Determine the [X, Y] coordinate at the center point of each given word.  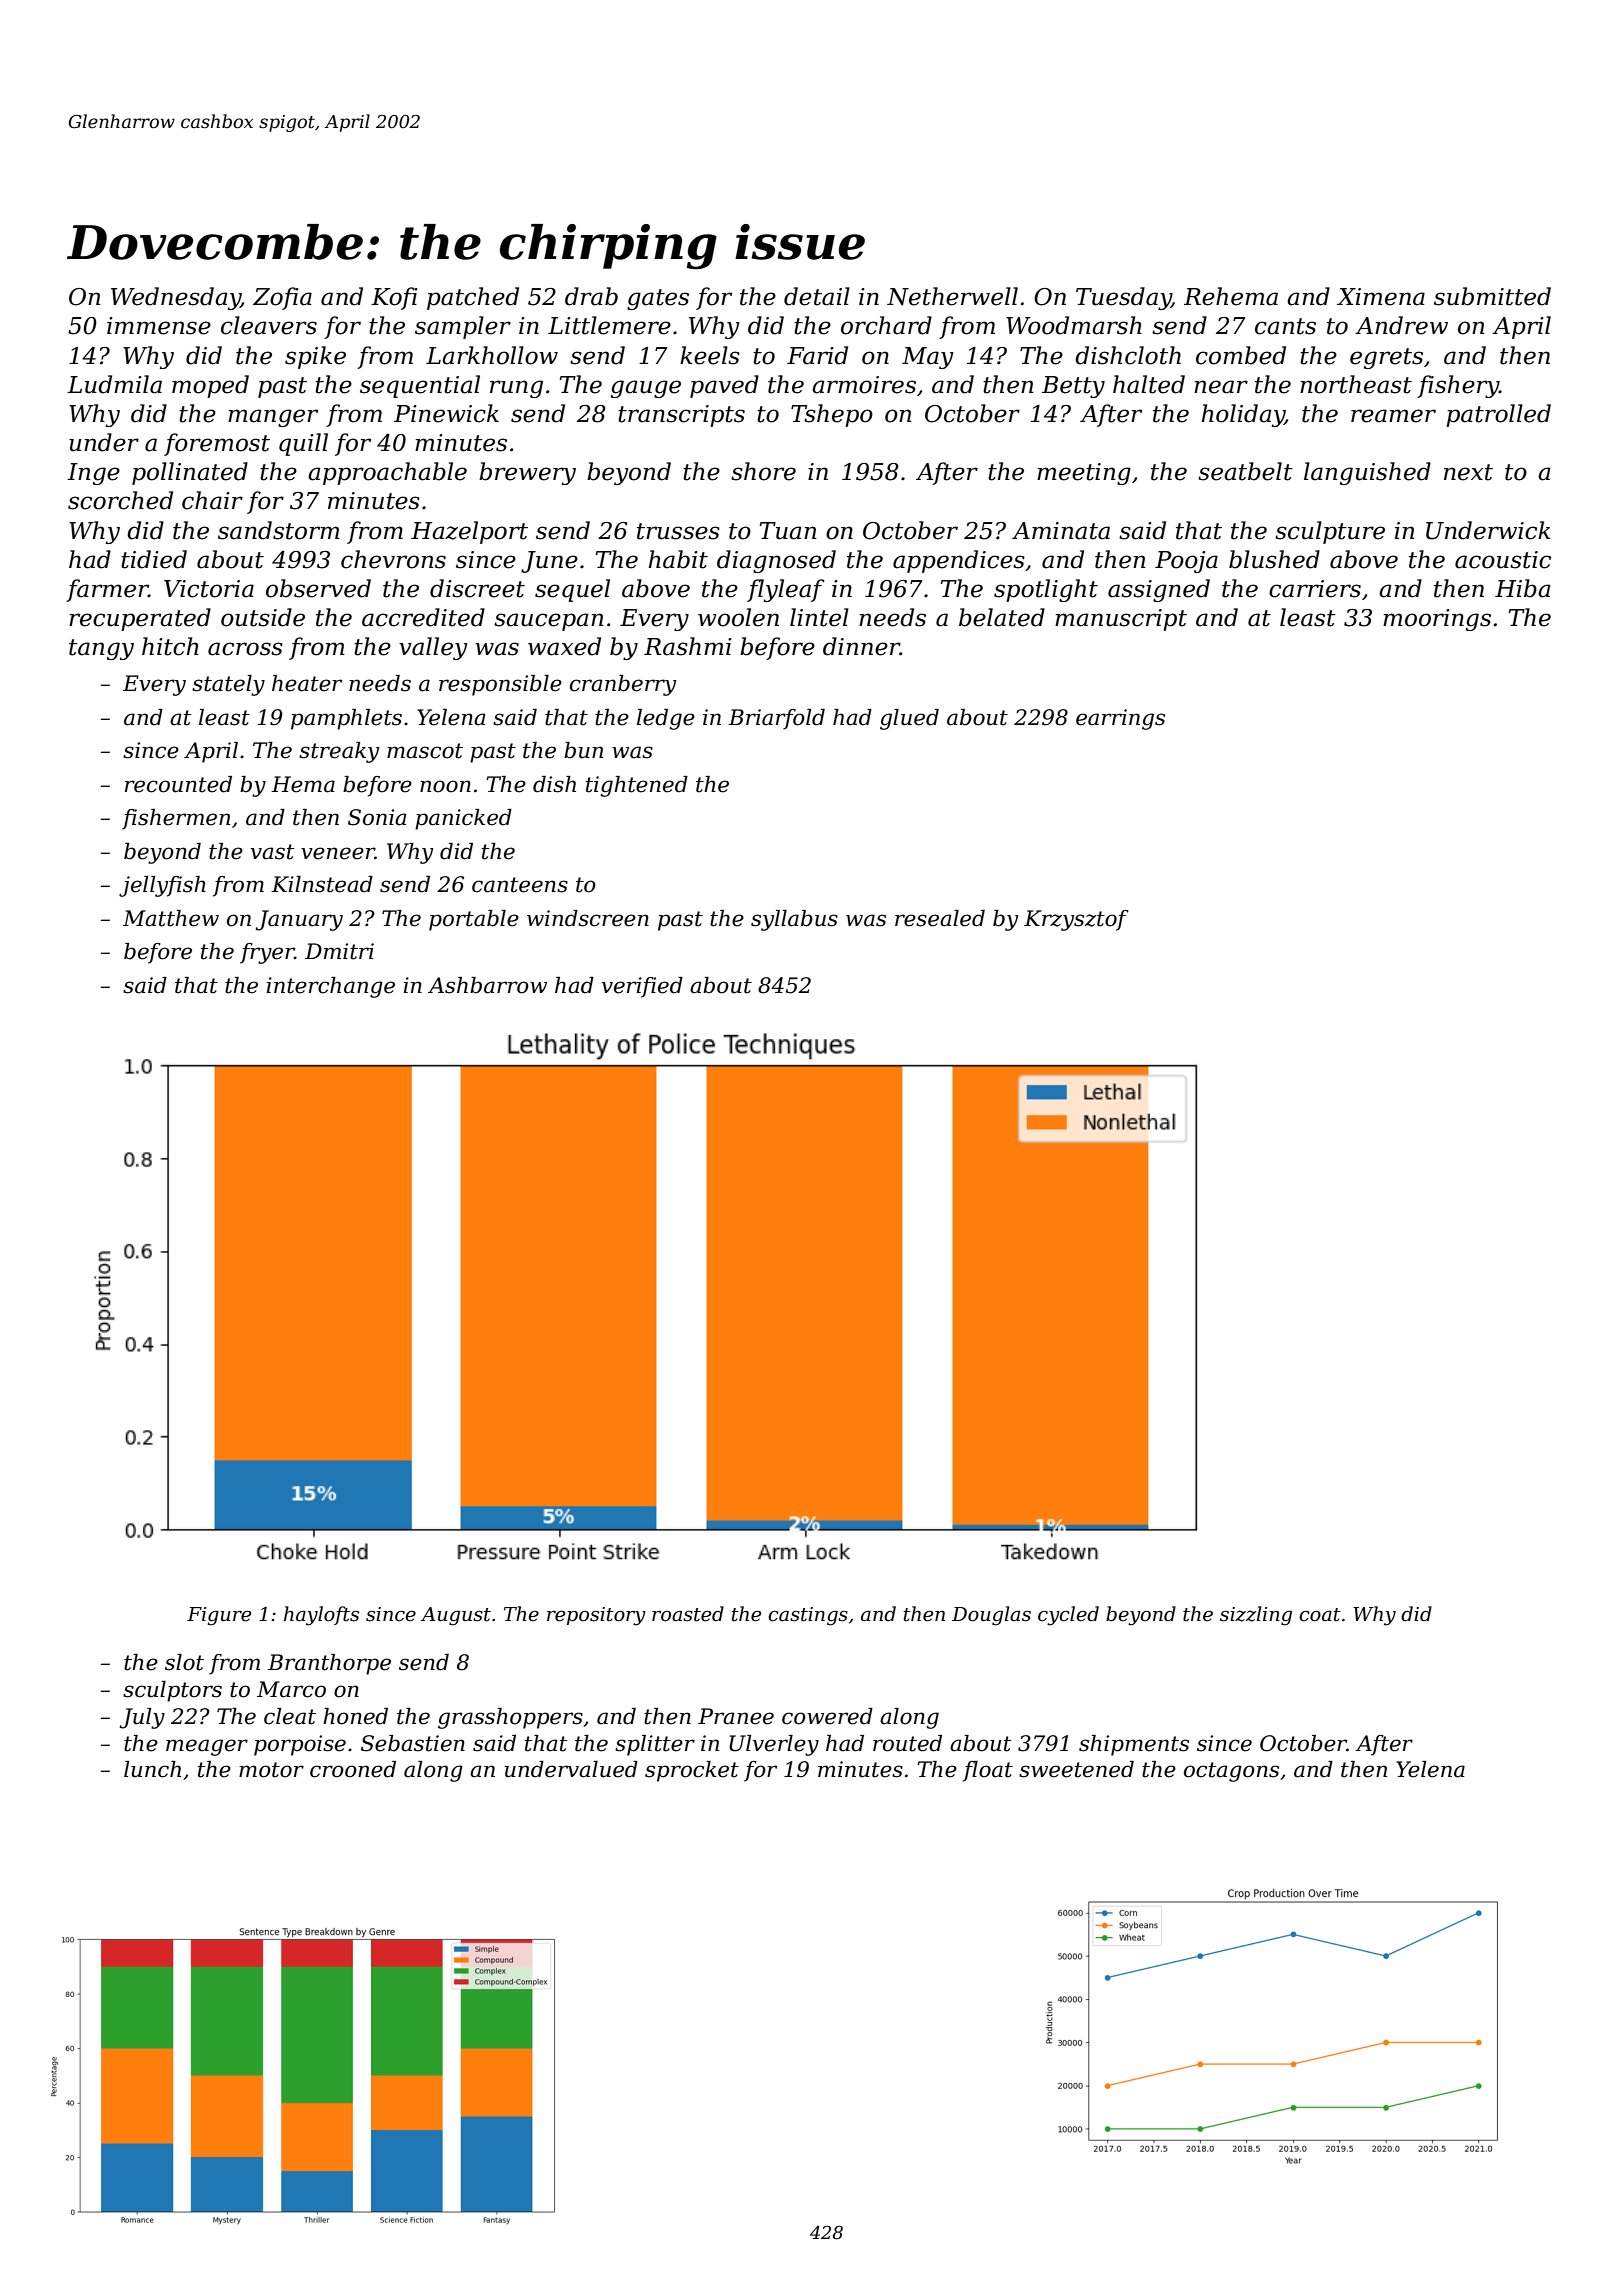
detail [817, 296]
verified [642, 987]
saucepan [549, 622]
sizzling [1256, 1616]
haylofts [321, 1616]
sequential [420, 386]
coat [1320, 1615]
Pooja [1186, 562]
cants [1285, 326]
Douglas [991, 1616]
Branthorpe [329, 1664]
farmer [107, 590]
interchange [330, 987]
